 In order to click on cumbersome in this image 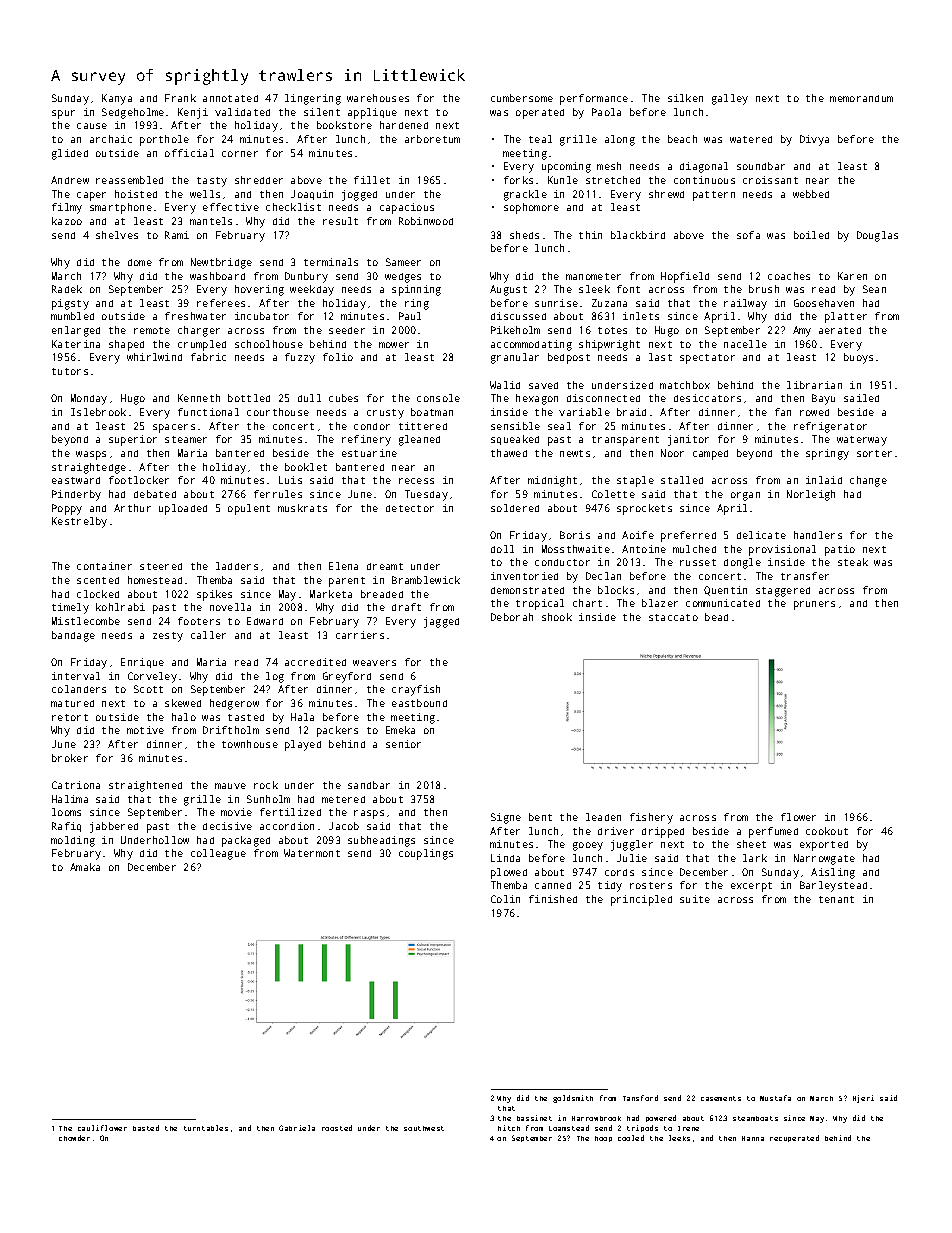, I will do `click(522, 98)`.
